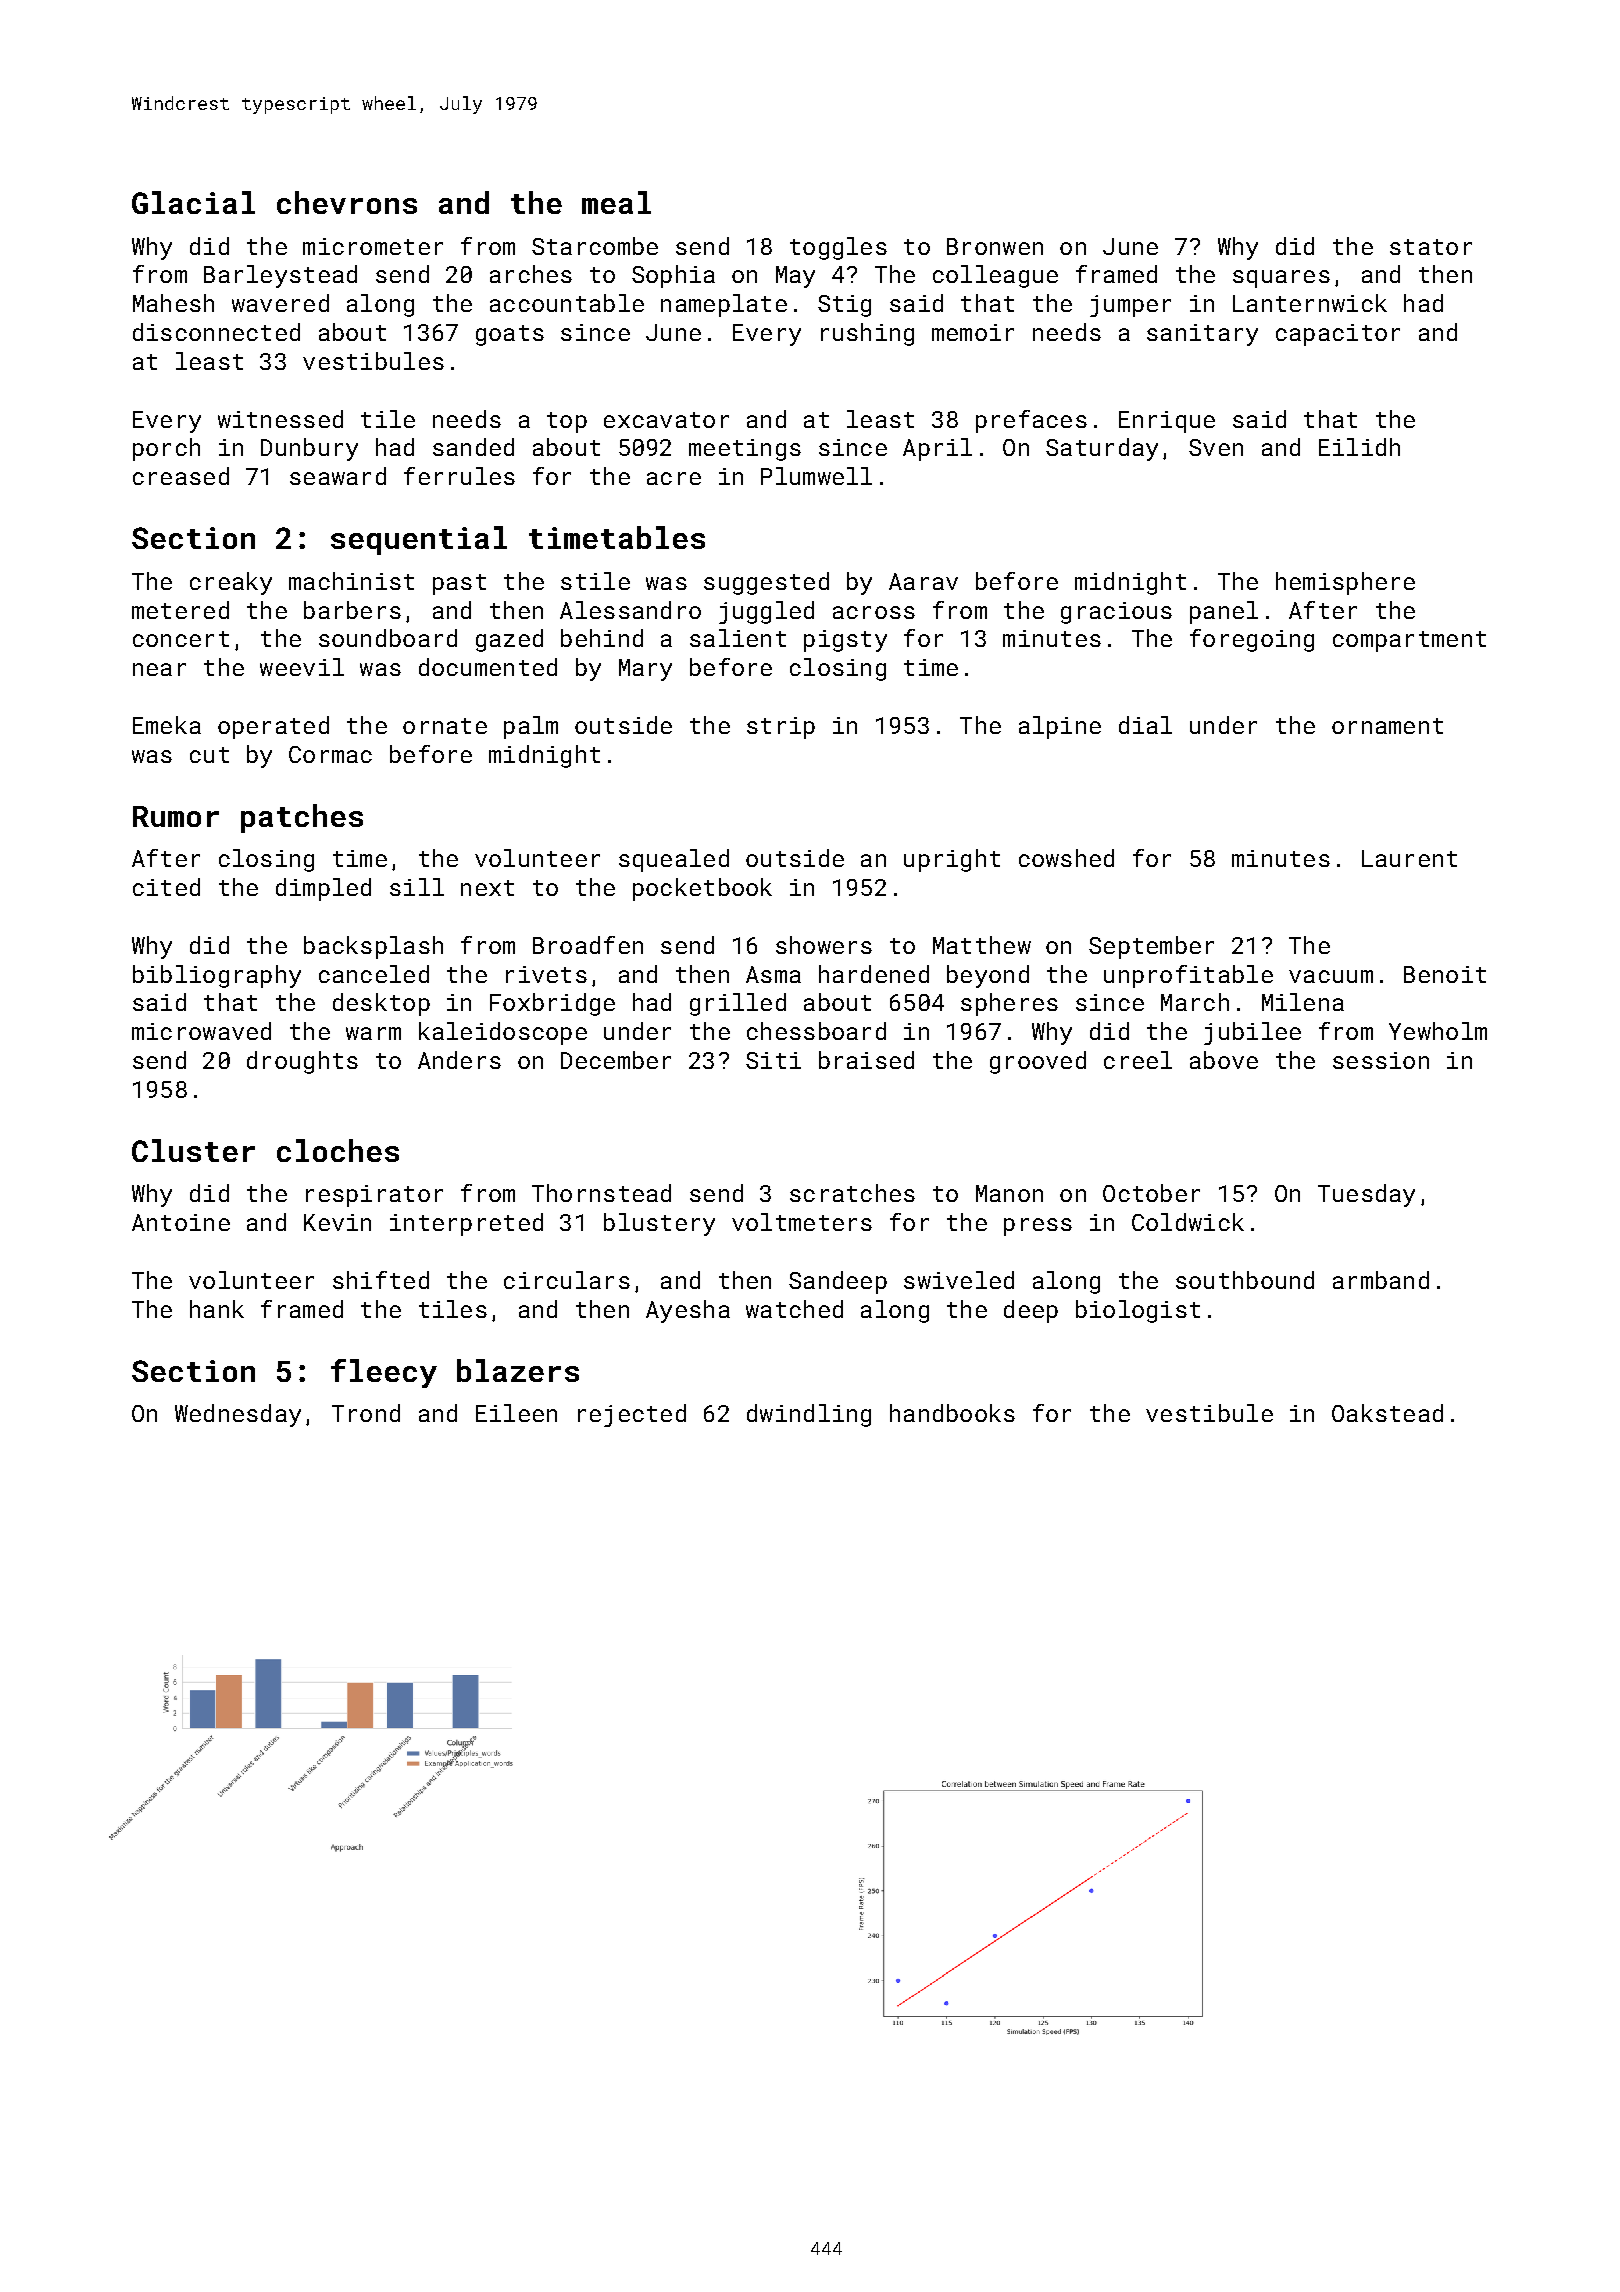  Describe the element at coordinates (995, 246) in the screenshot. I see `Bronwen` at that location.
